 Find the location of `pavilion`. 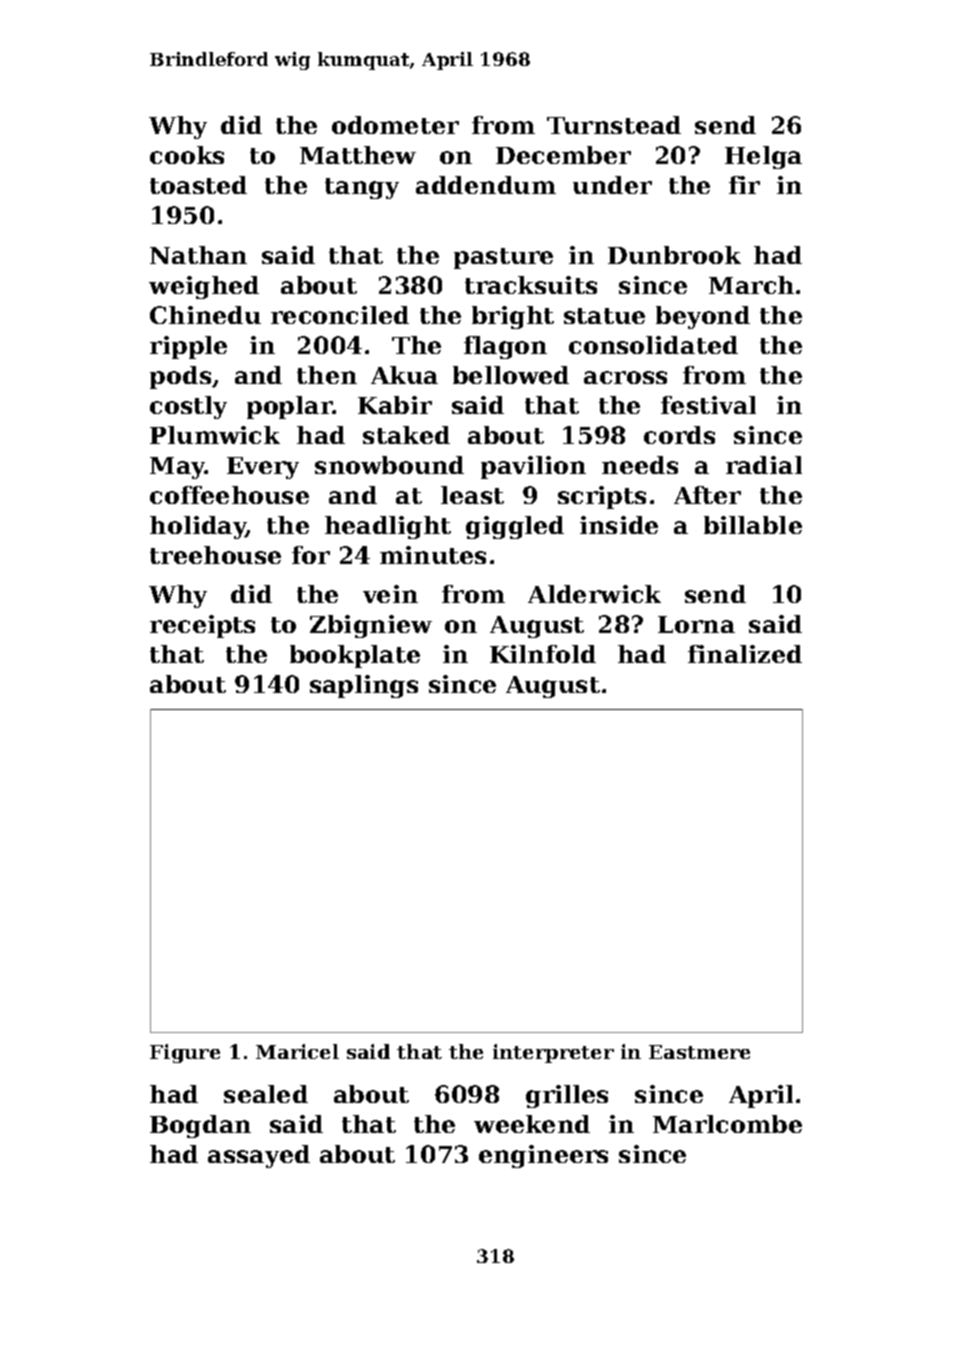

pavilion is located at coordinates (533, 467).
